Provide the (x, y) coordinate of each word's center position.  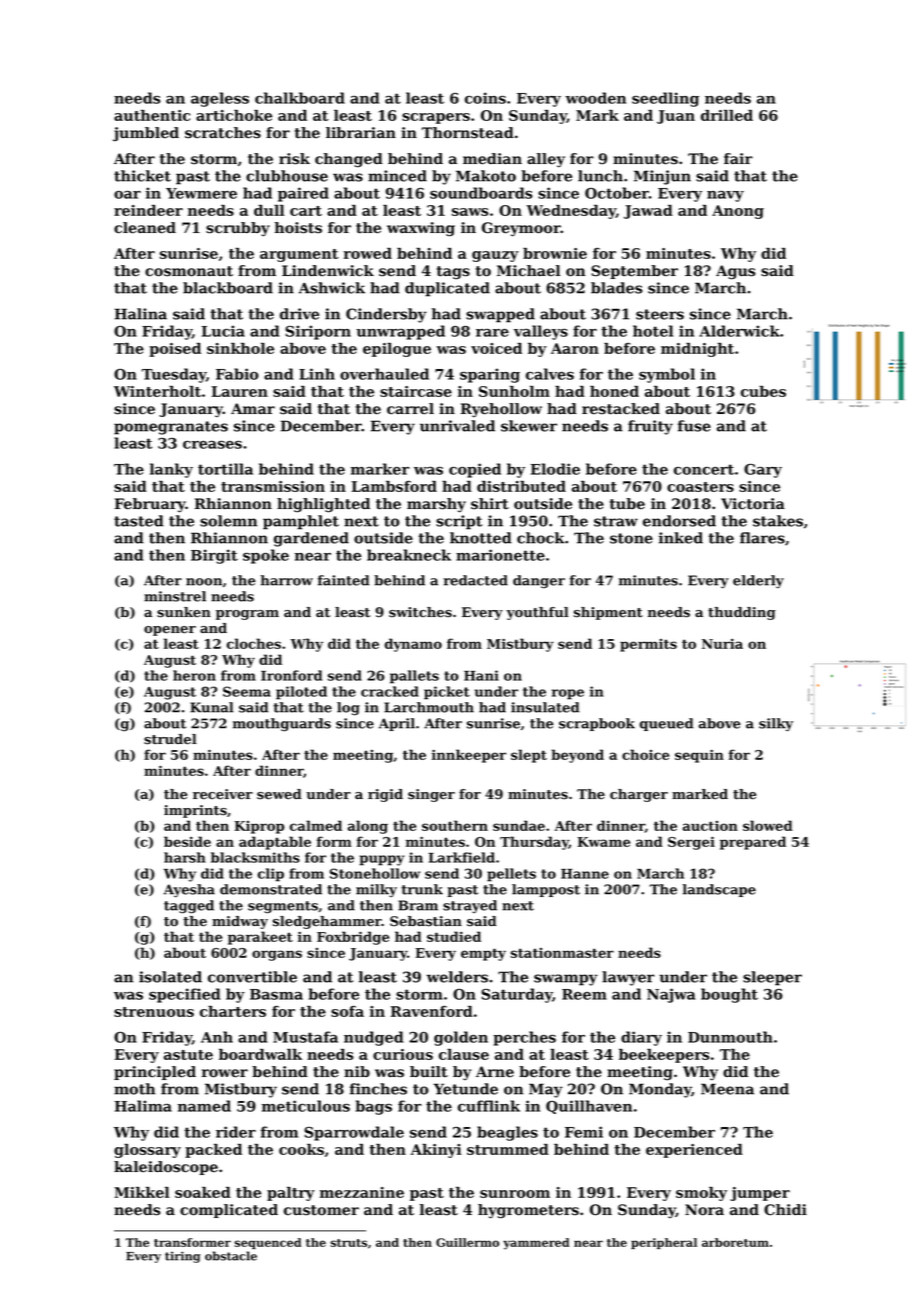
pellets (511, 875)
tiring (182, 1257)
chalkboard (300, 98)
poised (175, 350)
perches (524, 1038)
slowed (768, 825)
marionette (500, 555)
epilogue (397, 350)
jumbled (146, 134)
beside (187, 841)
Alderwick (739, 331)
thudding (742, 613)
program (247, 615)
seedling (665, 99)
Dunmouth (730, 1037)
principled (155, 1073)
